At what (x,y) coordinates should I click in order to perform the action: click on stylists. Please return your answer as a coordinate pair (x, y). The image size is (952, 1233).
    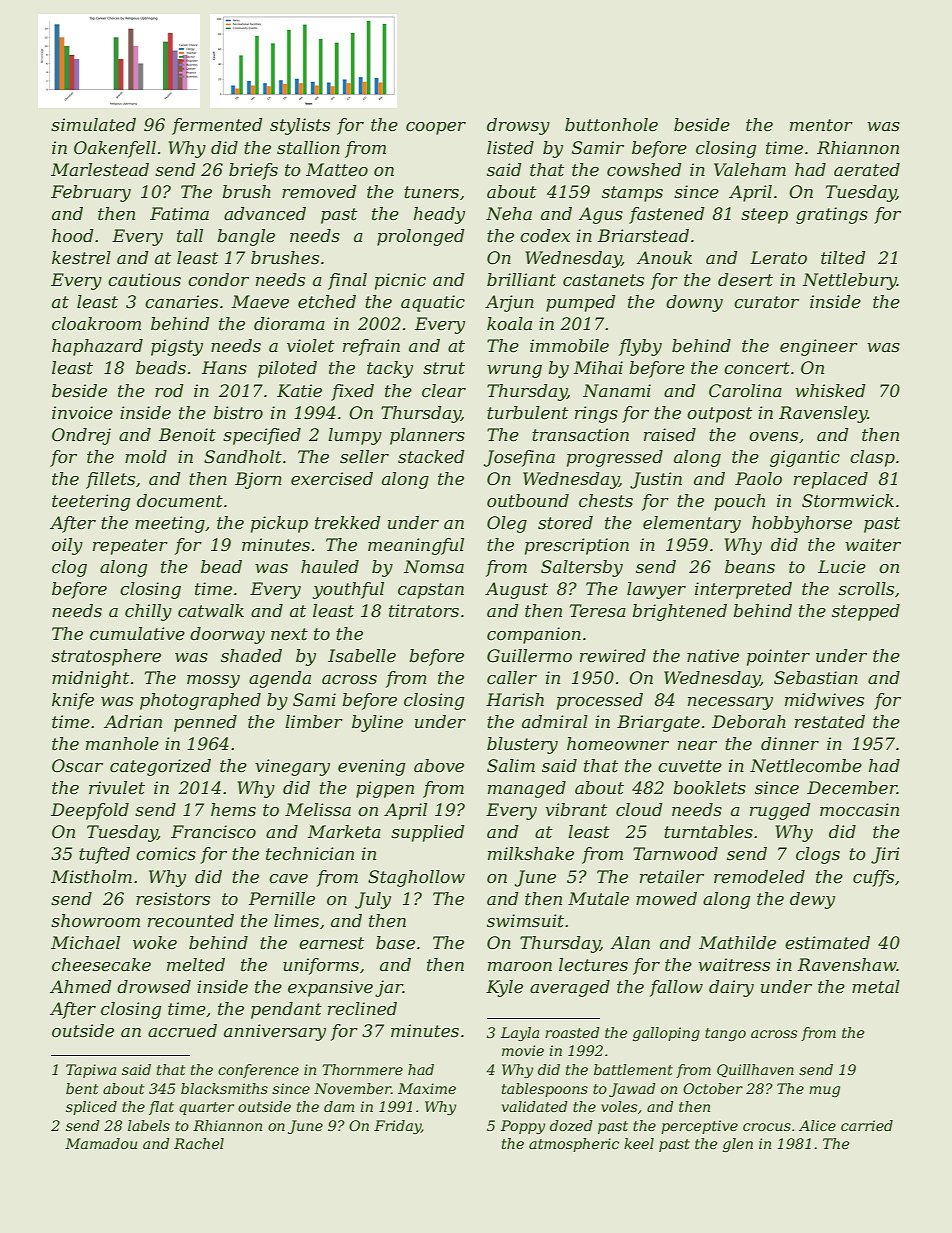
    Looking at the image, I should click on (300, 126).
